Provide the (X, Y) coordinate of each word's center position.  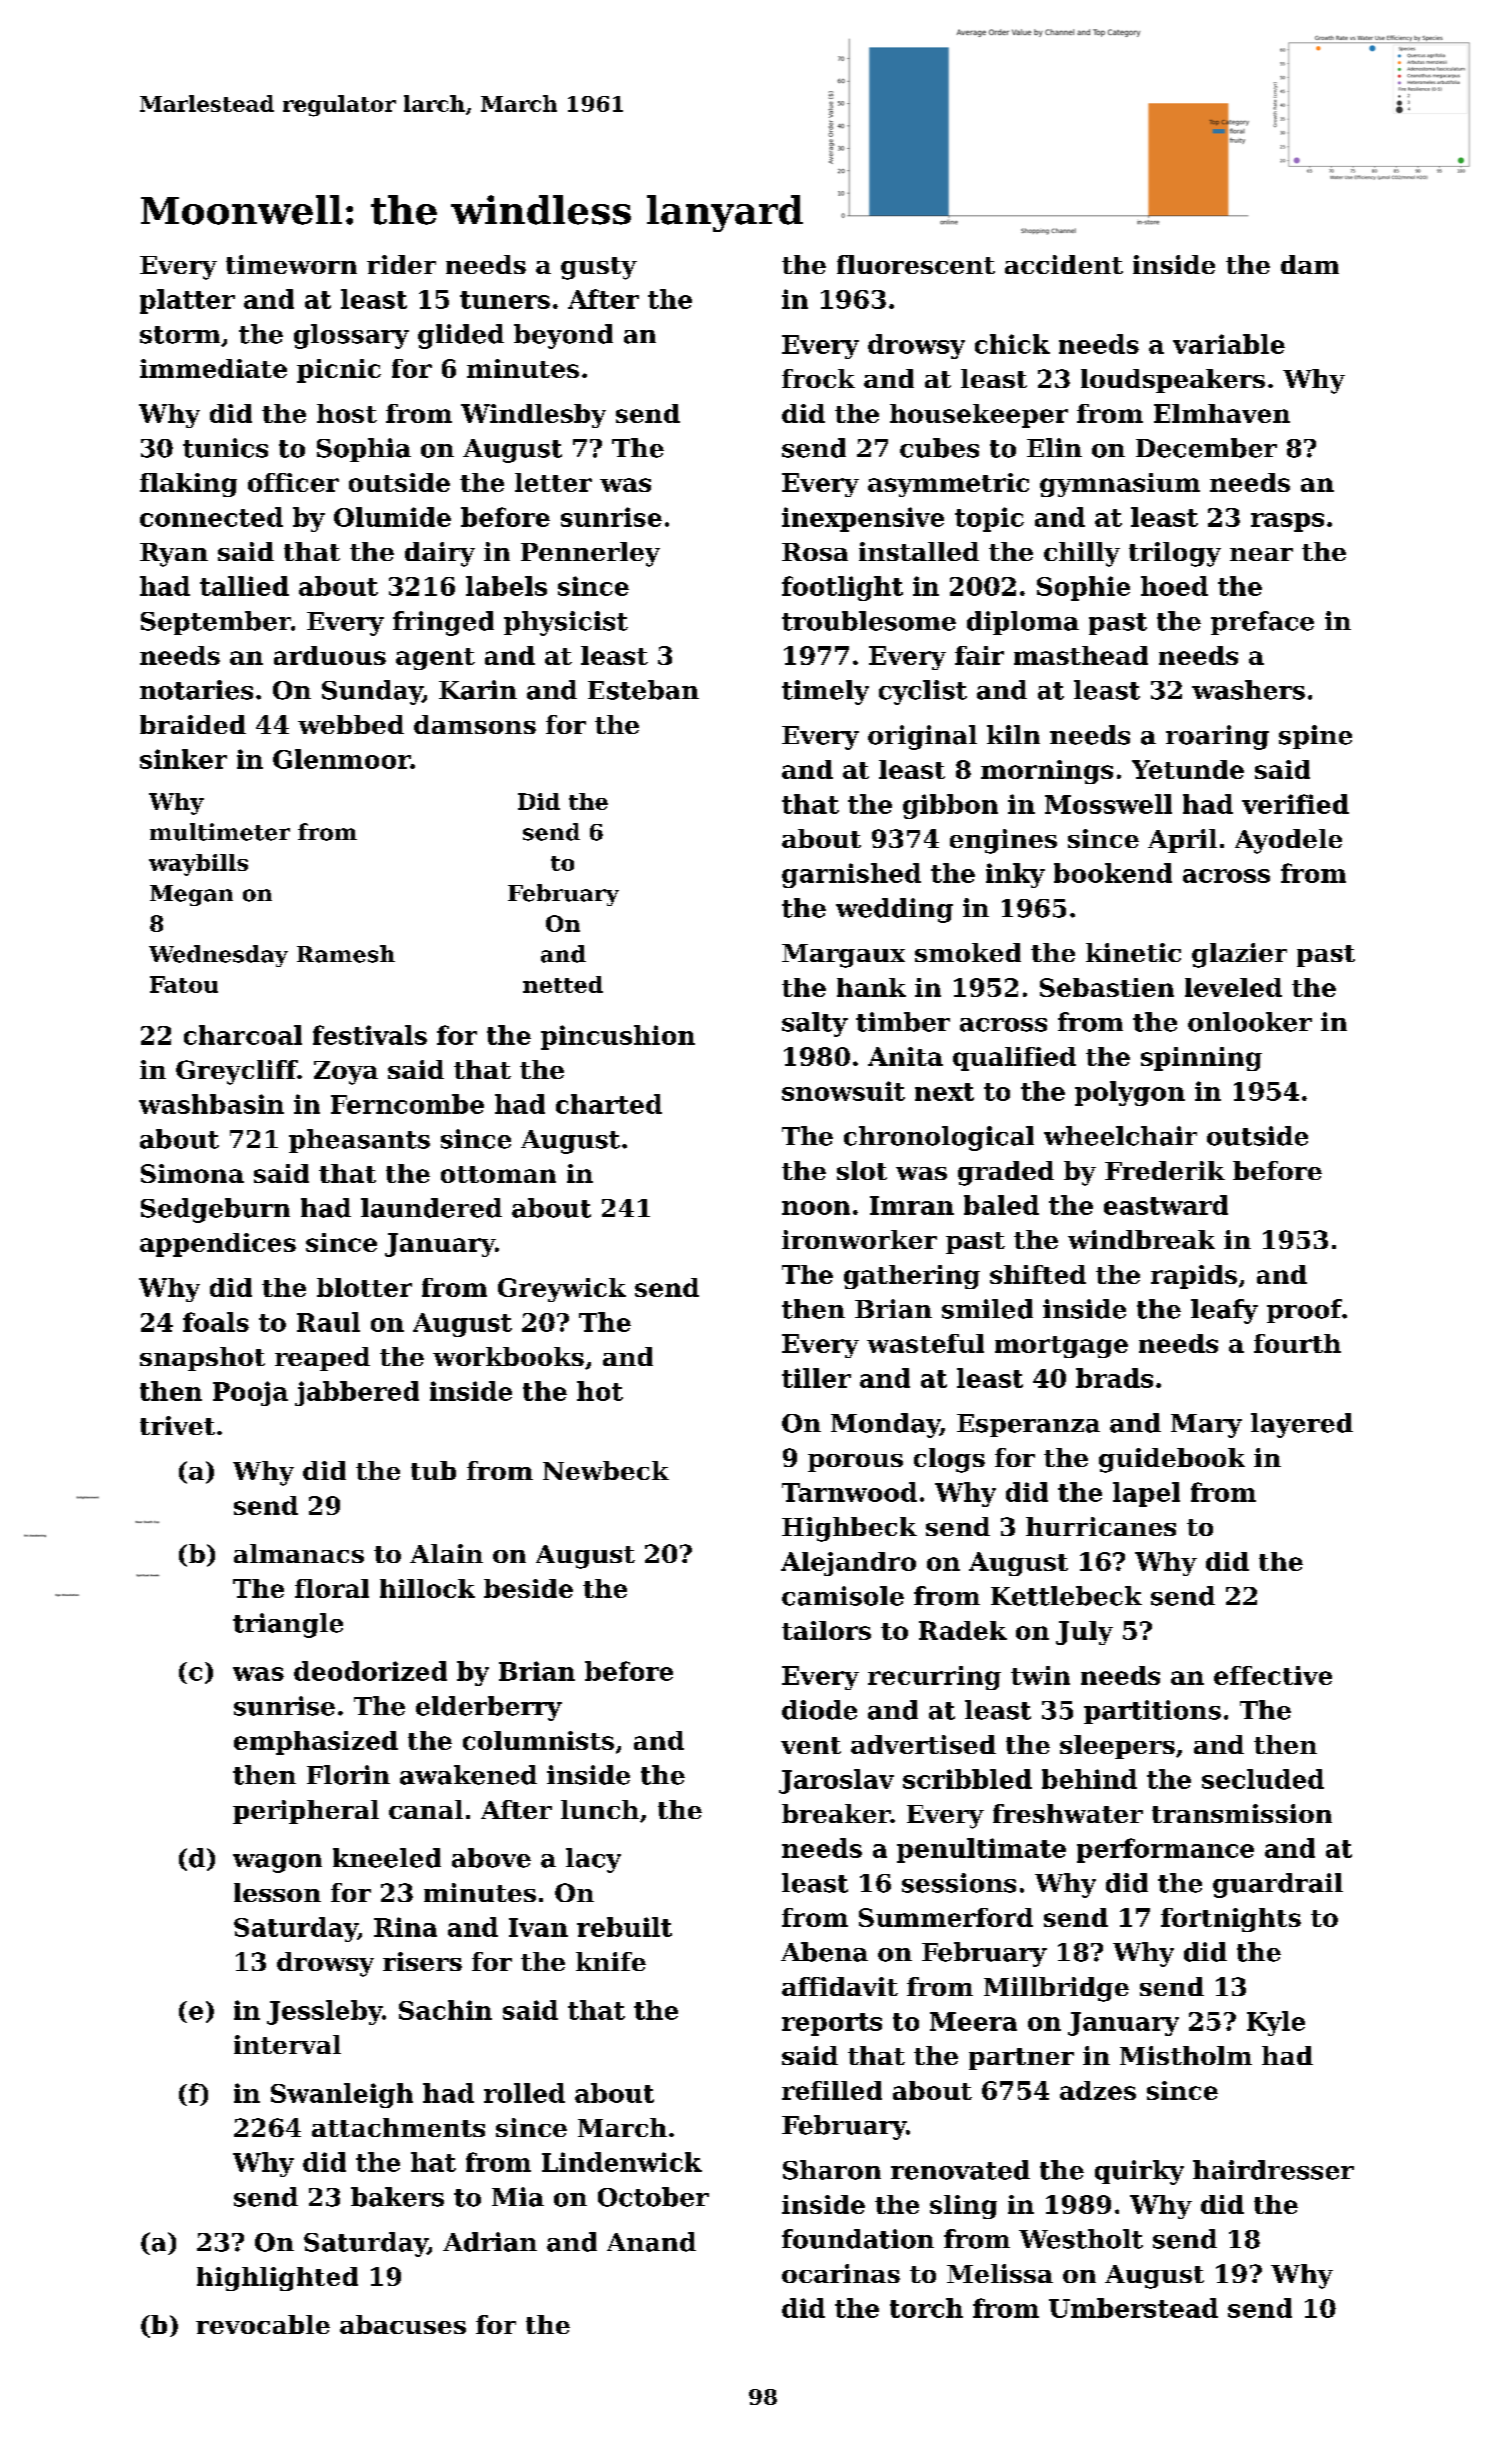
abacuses (403, 2324)
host (347, 413)
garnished (851, 875)
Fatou (184, 984)
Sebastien (1107, 987)
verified (1295, 804)
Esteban (643, 690)
